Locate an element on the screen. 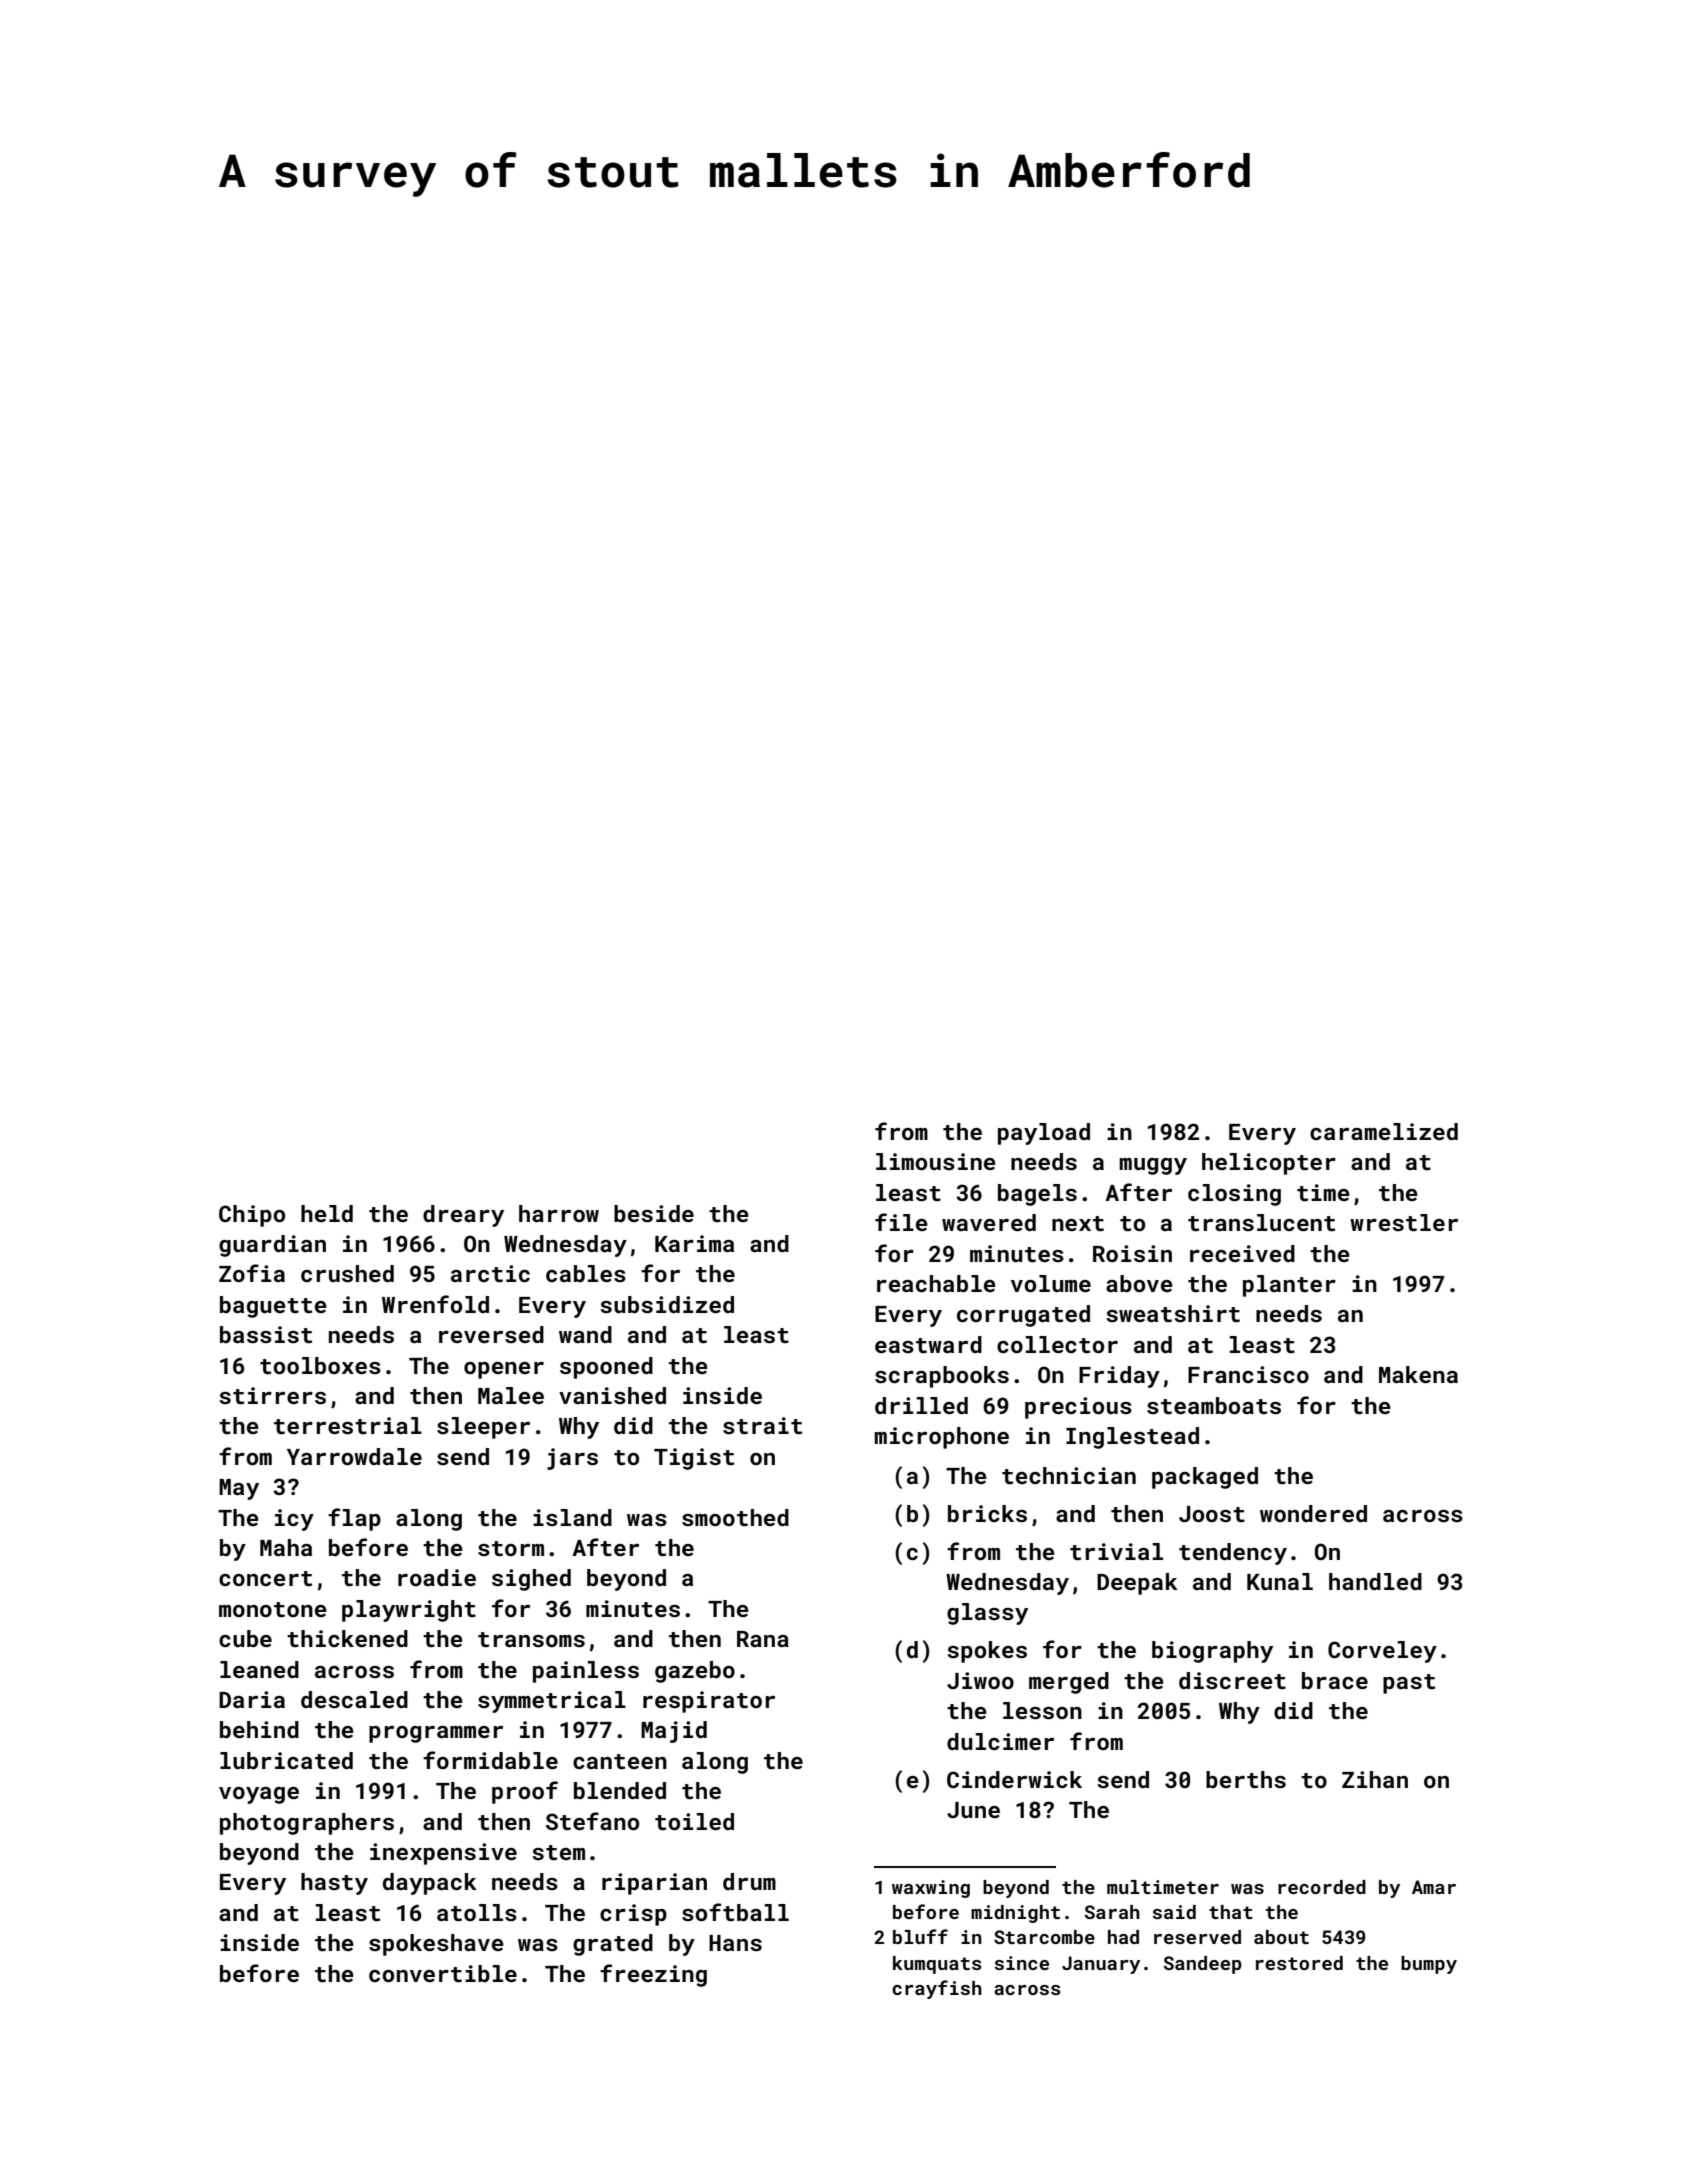 The image size is (1683, 2178). Roisin is located at coordinates (1132, 1253).
